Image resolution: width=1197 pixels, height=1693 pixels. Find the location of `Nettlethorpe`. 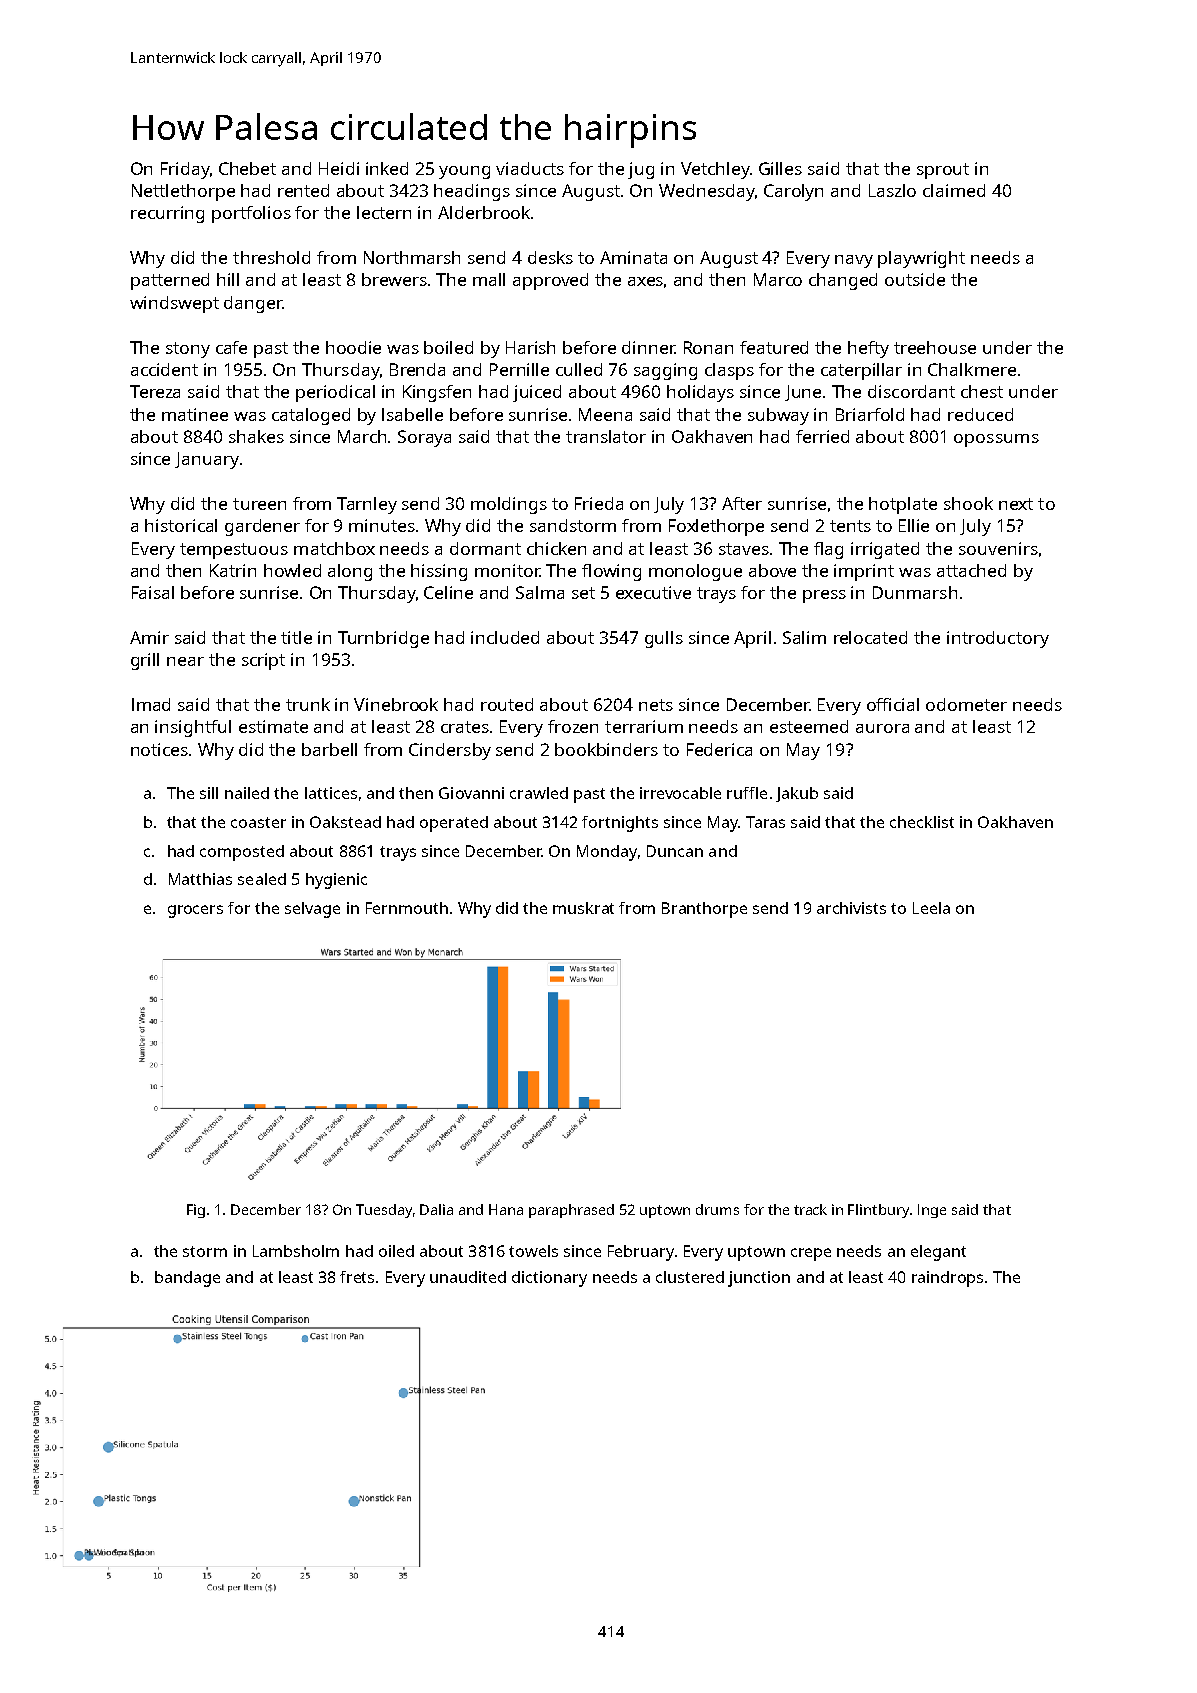

Nettlethorpe is located at coordinates (183, 192).
